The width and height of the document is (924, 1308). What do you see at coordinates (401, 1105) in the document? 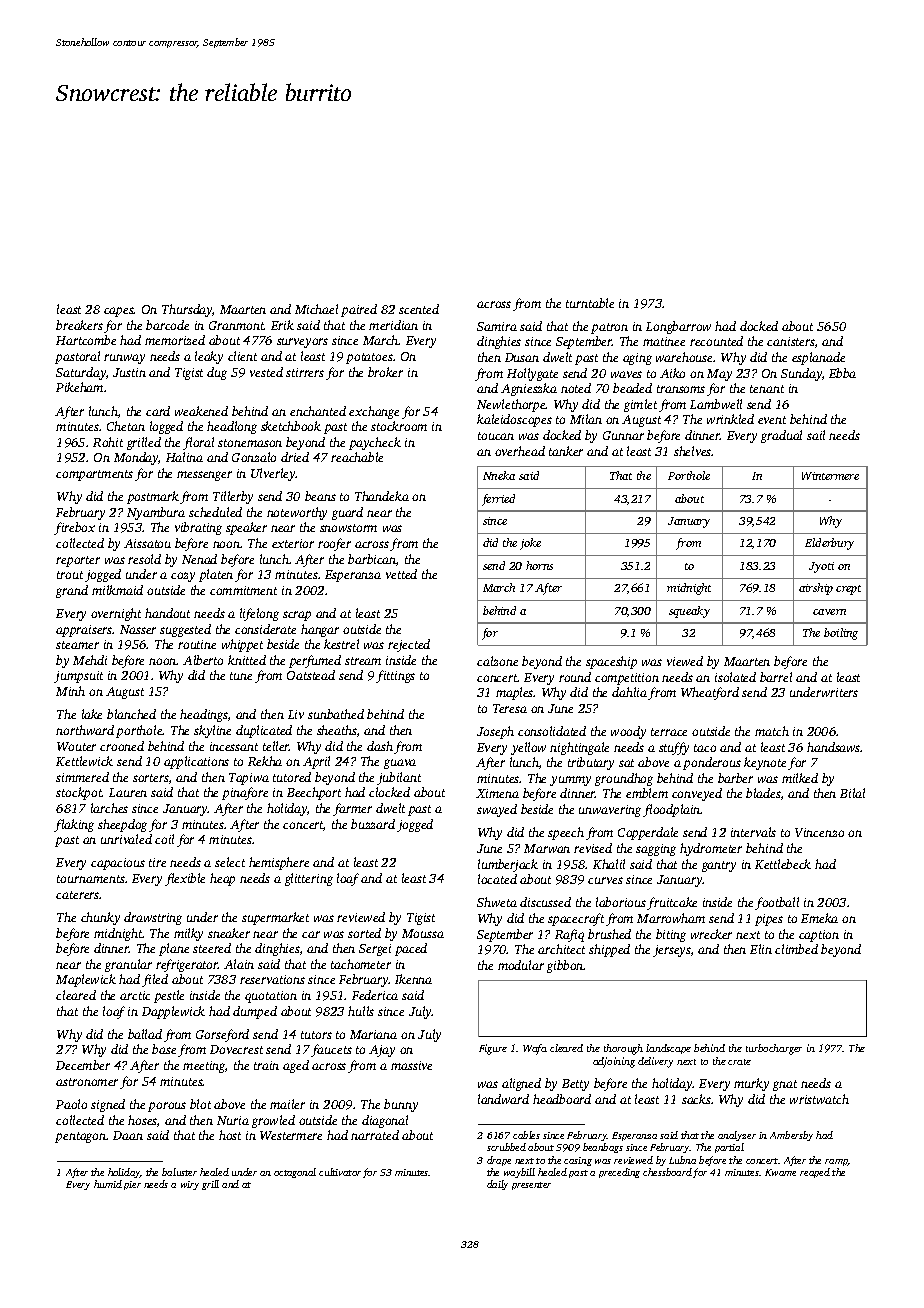
I see `bunny` at bounding box center [401, 1105].
